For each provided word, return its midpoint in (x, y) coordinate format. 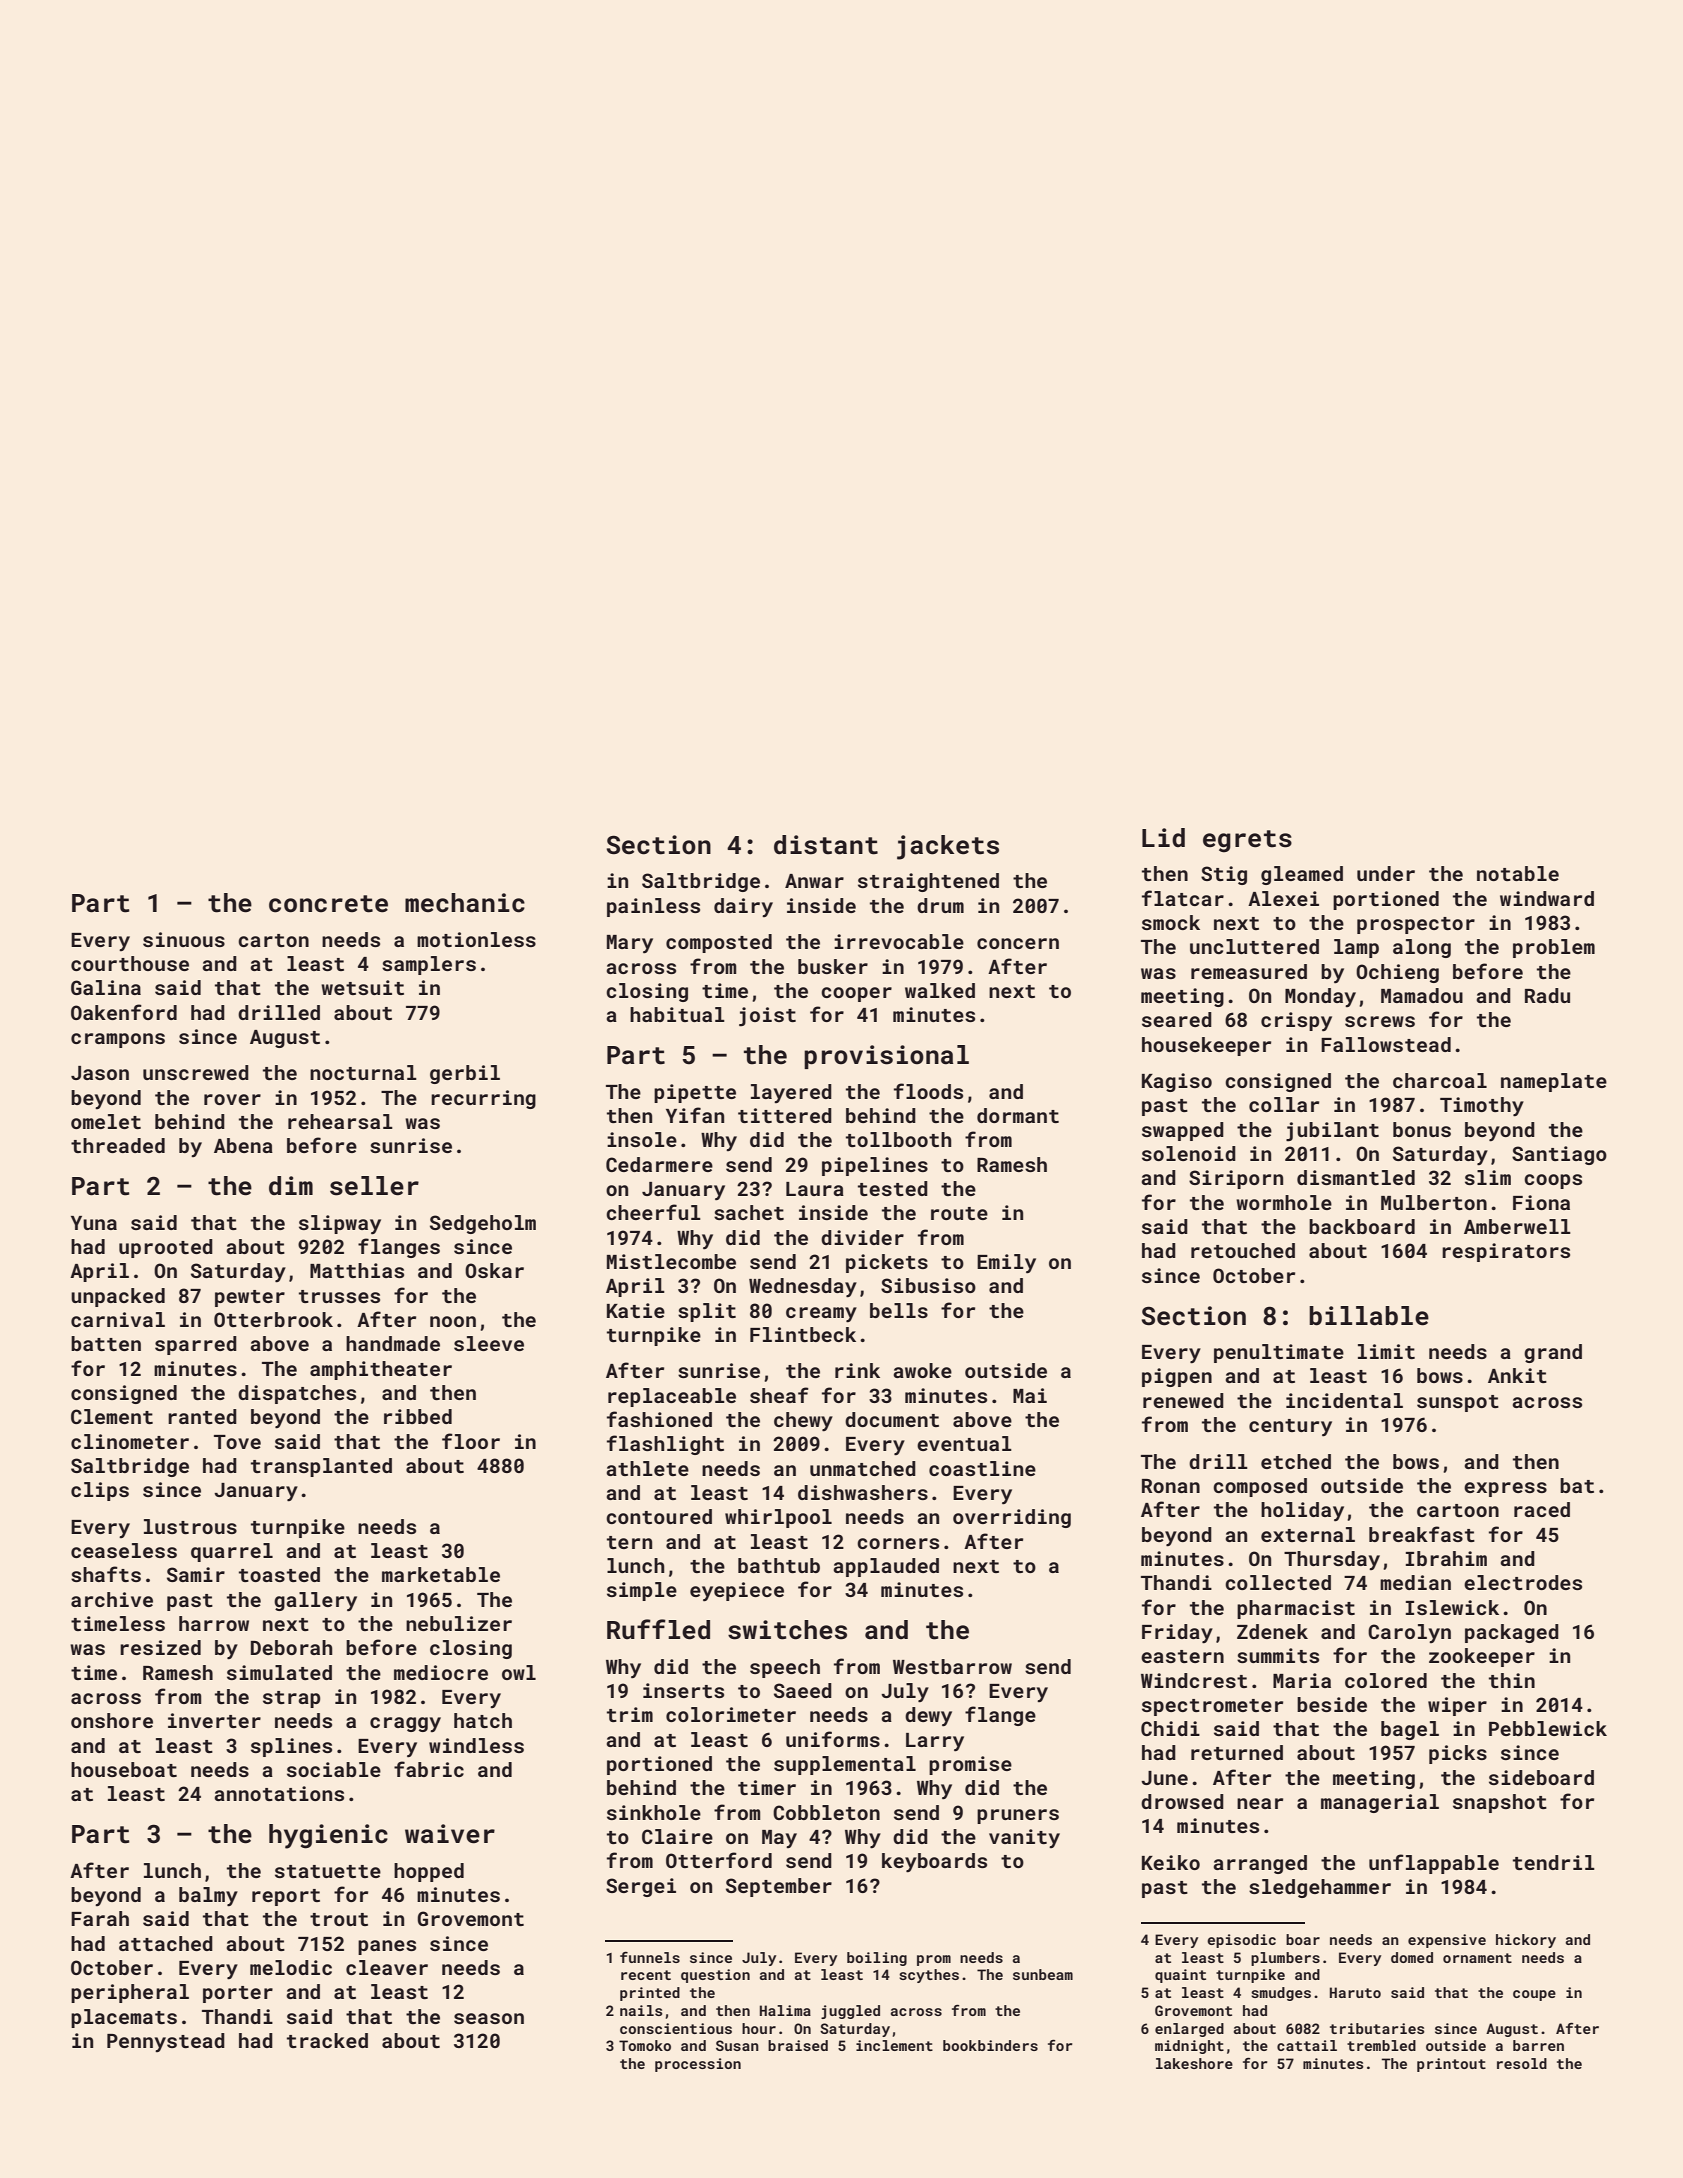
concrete (328, 904)
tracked (327, 2040)
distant (826, 845)
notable (1518, 873)
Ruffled (658, 1629)
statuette (328, 1871)
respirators (1506, 1252)
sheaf (779, 1395)
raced (1542, 1509)
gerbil (465, 1074)
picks (1458, 1754)
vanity (1024, 1838)
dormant (1018, 1115)
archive (112, 1599)
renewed (1183, 1400)
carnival (118, 1319)
